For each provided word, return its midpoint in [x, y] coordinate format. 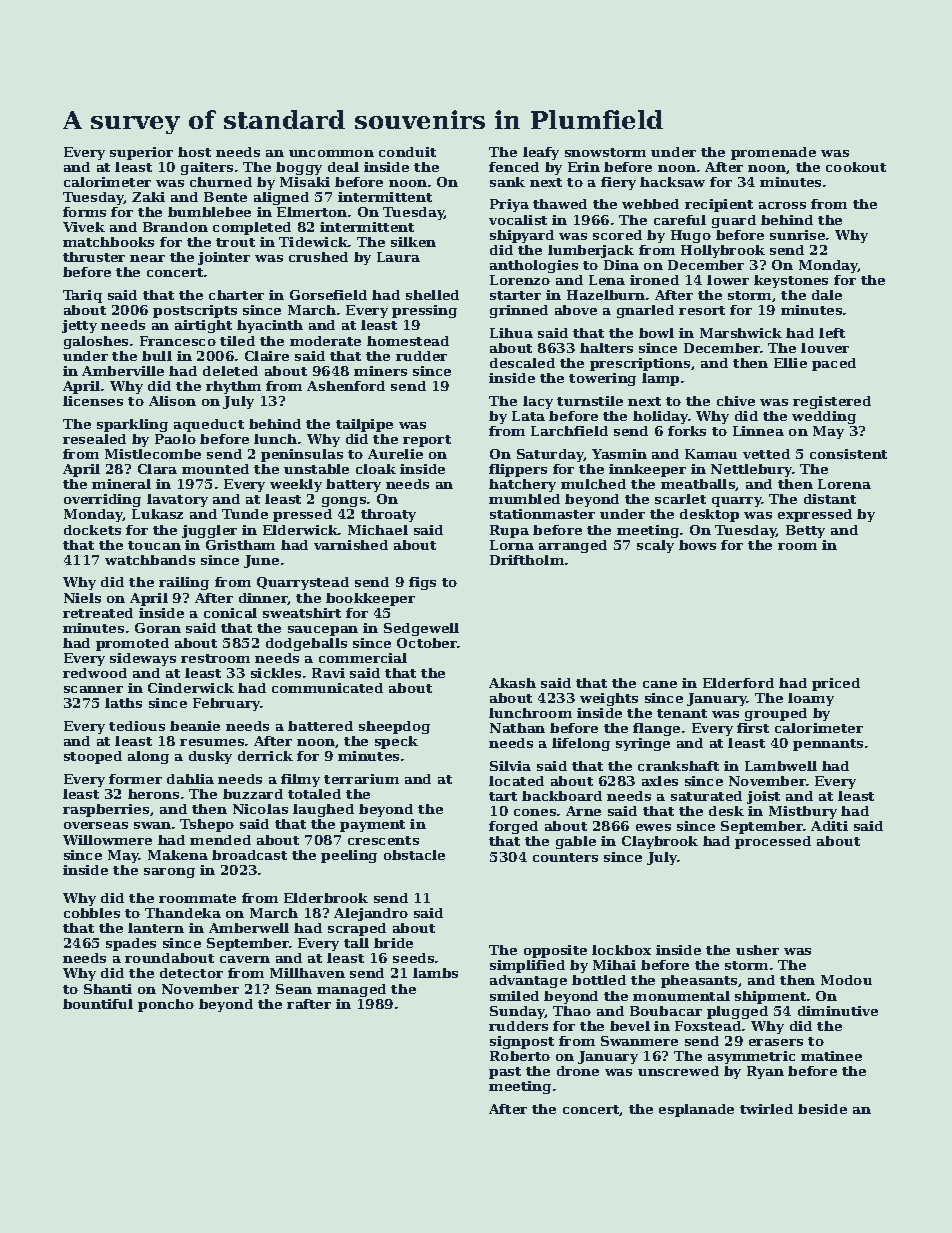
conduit [407, 152]
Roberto [520, 1056]
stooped [93, 757]
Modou [846, 980]
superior [141, 153]
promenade [773, 153]
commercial [363, 658]
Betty [805, 531]
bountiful [98, 1004]
